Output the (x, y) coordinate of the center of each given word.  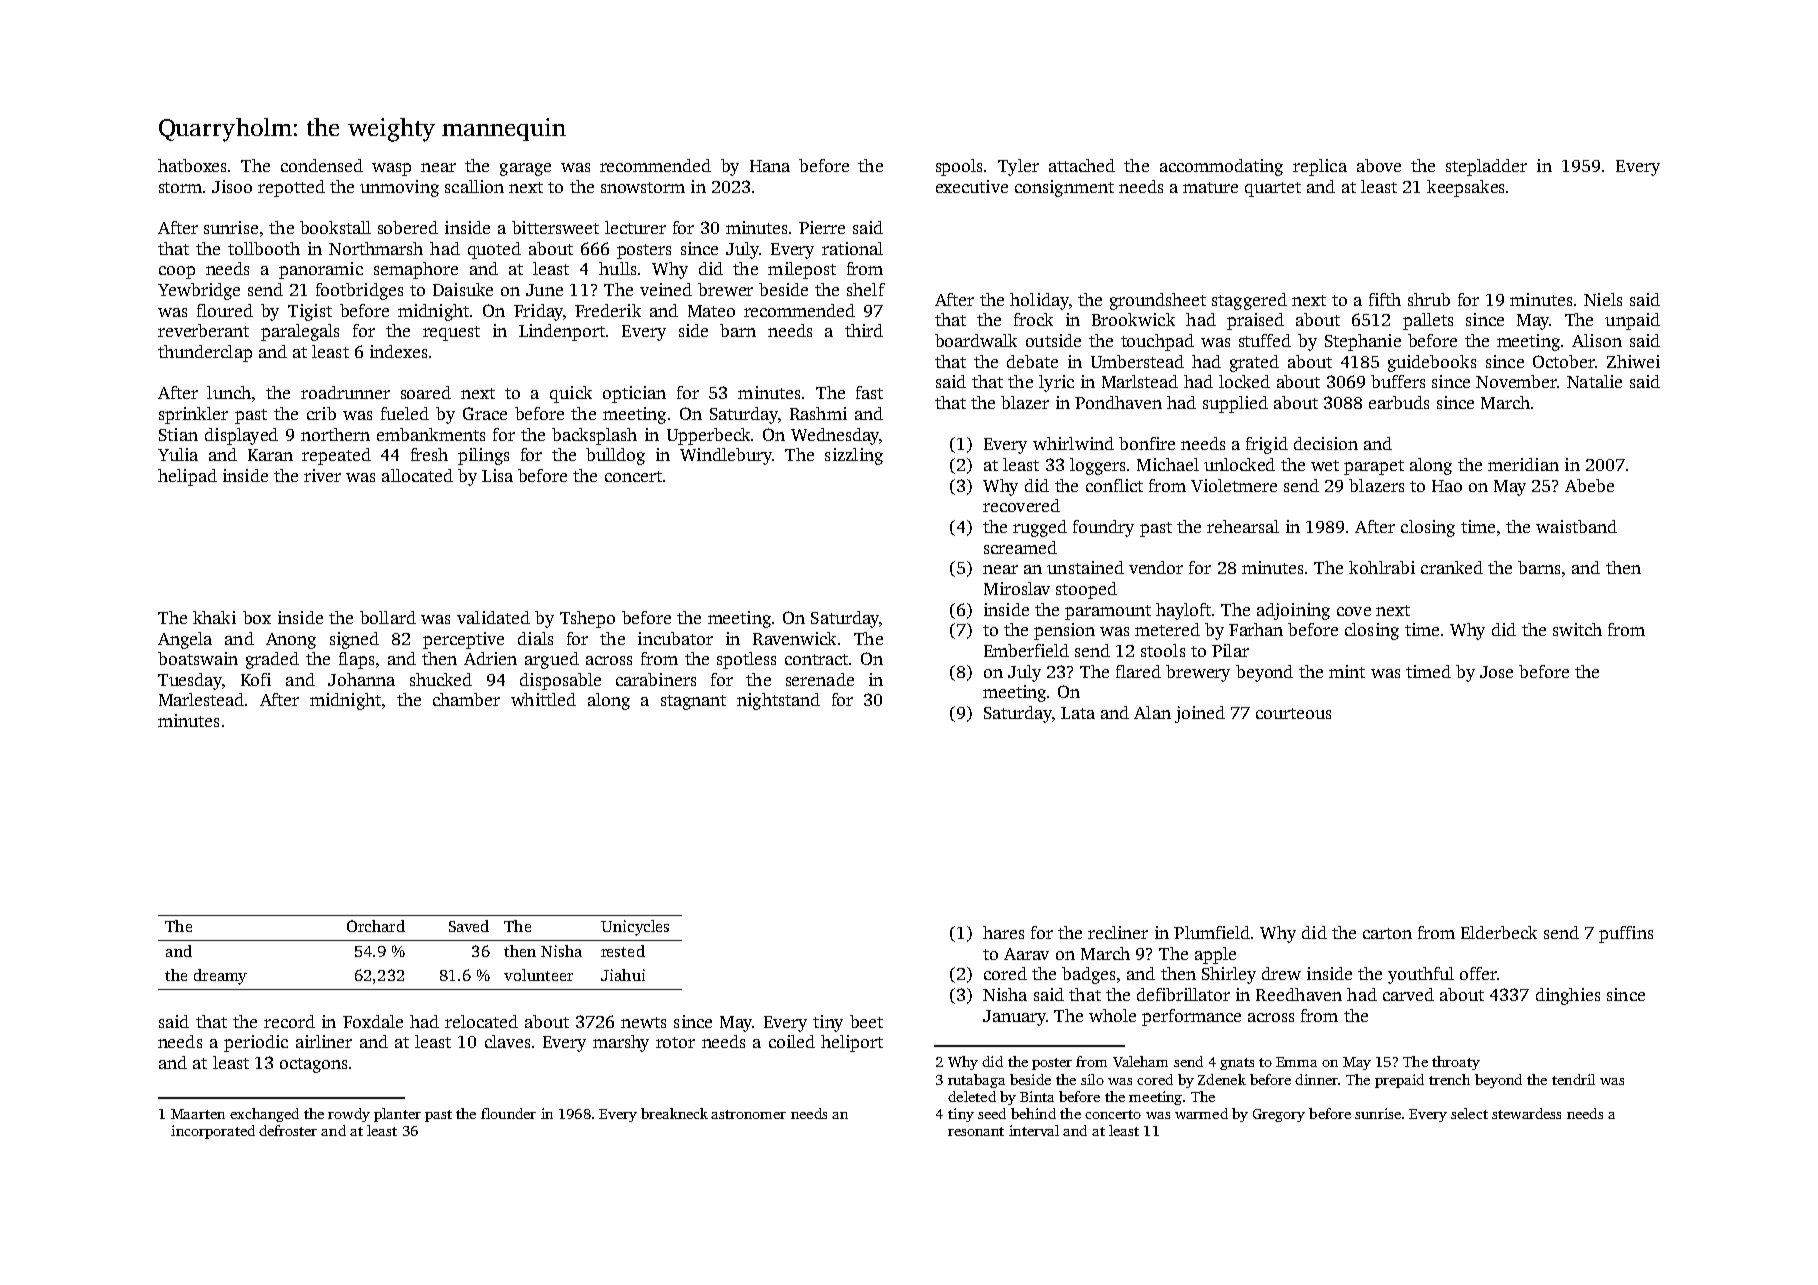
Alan (1152, 712)
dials (535, 638)
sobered (408, 227)
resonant (976, 1131)
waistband (1576, 526)
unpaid (1632, 321)
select (1469, 1113)
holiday (1039, 301)
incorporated (213, 1132)
